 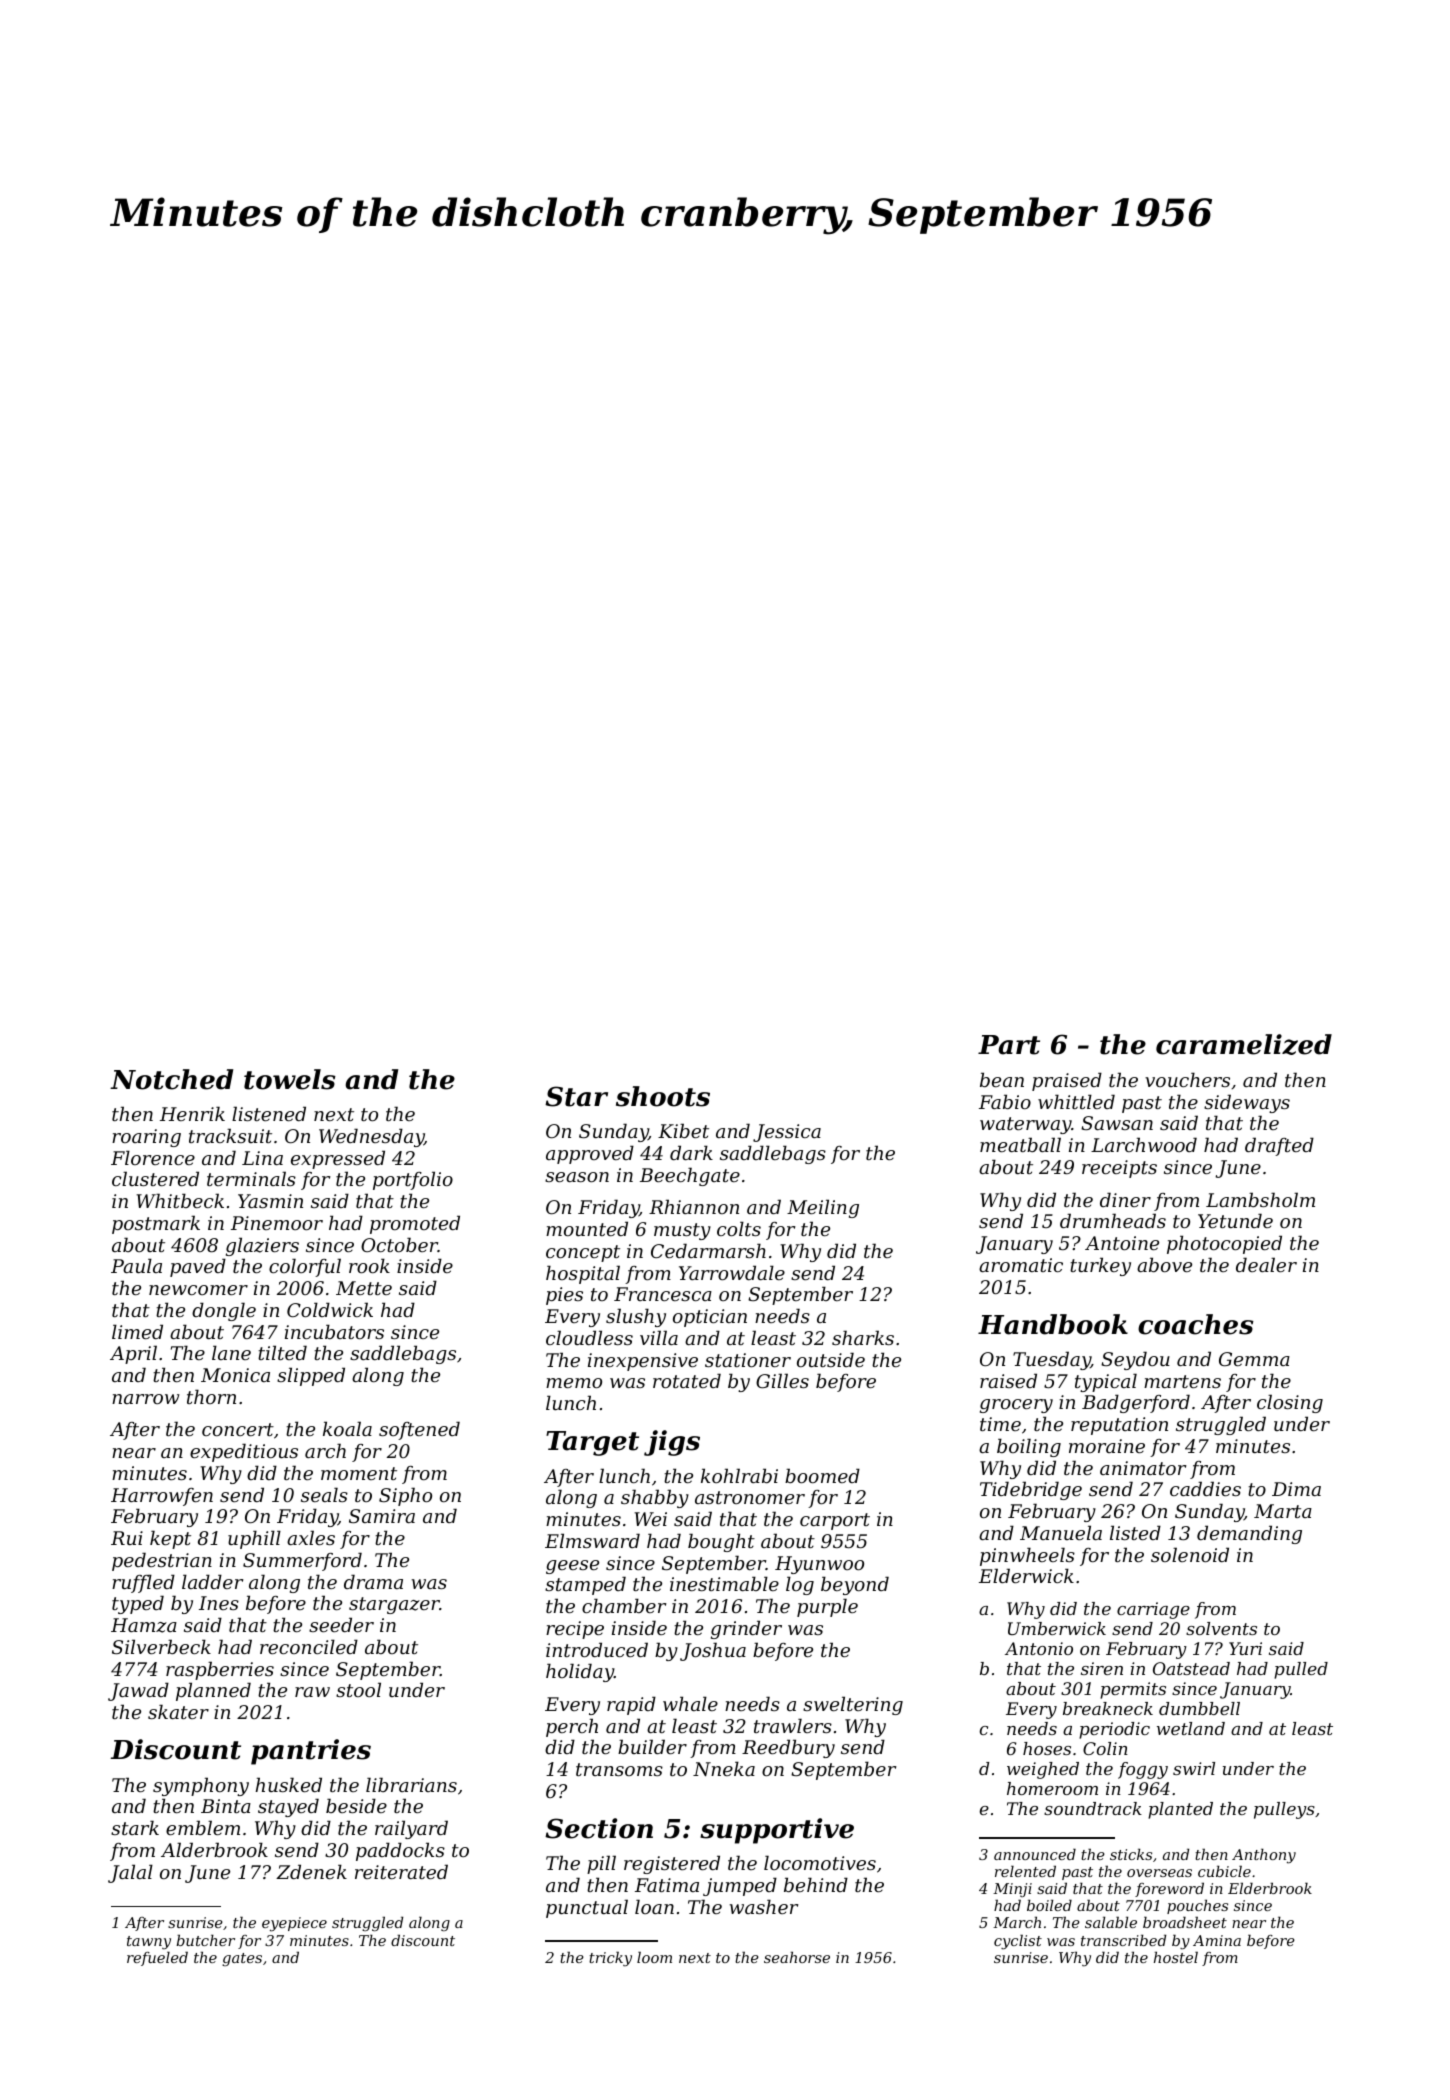 What do you see at coordinates (835, 1521) in the document?
I see `carport` at bounding box center [835, 1521].
